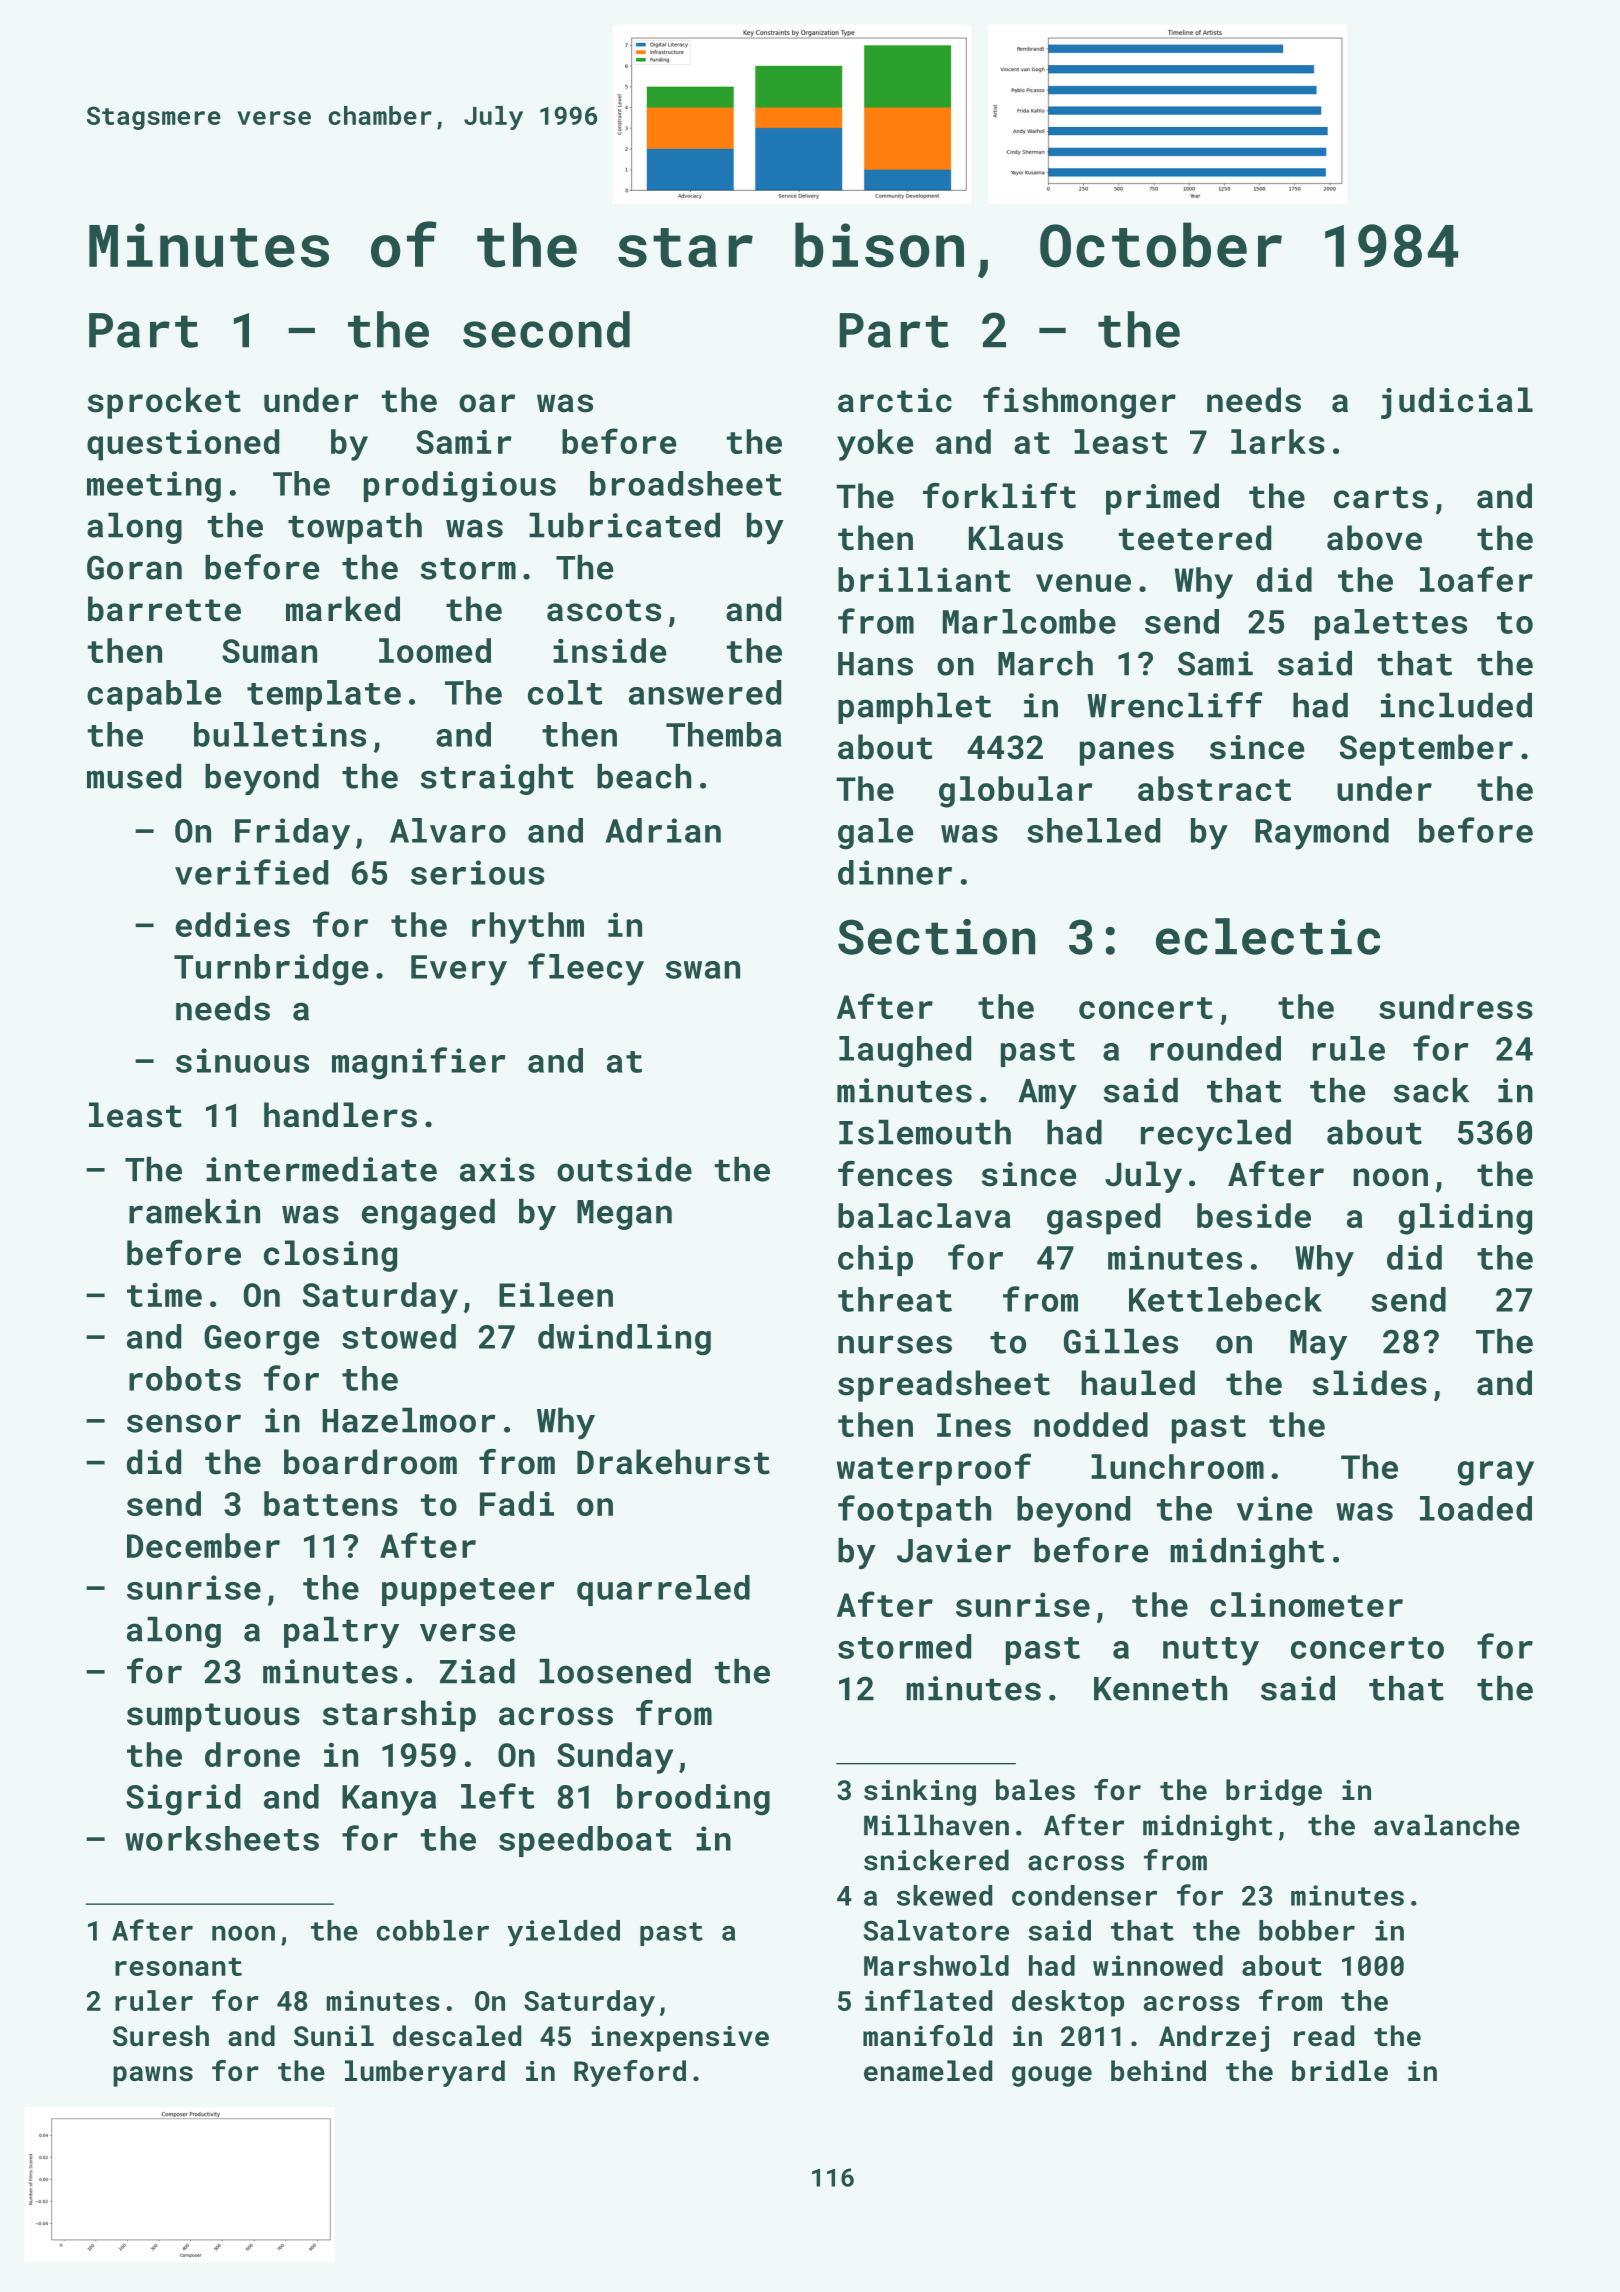 Image resolution: width=1620 pixels, height=2292 pixels. Describe the element at coordinates (233, 924) in the document. I see `eddies` at that location.
